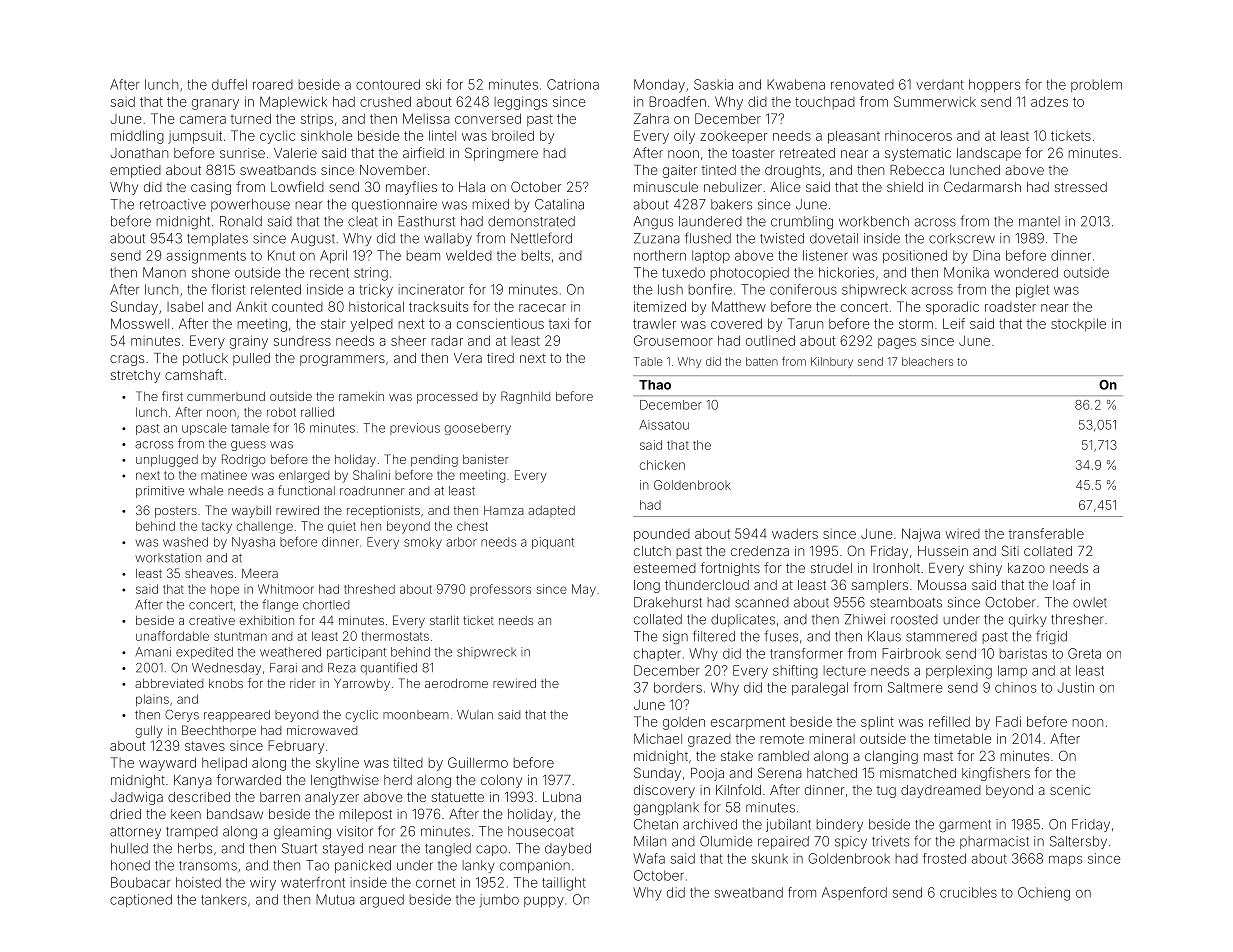 The width and height of the screenshot is (1233, 952). What do you see at coordinates (415, 429) in the screenshot?
I see `previous` at bounding box center [415, 429].
